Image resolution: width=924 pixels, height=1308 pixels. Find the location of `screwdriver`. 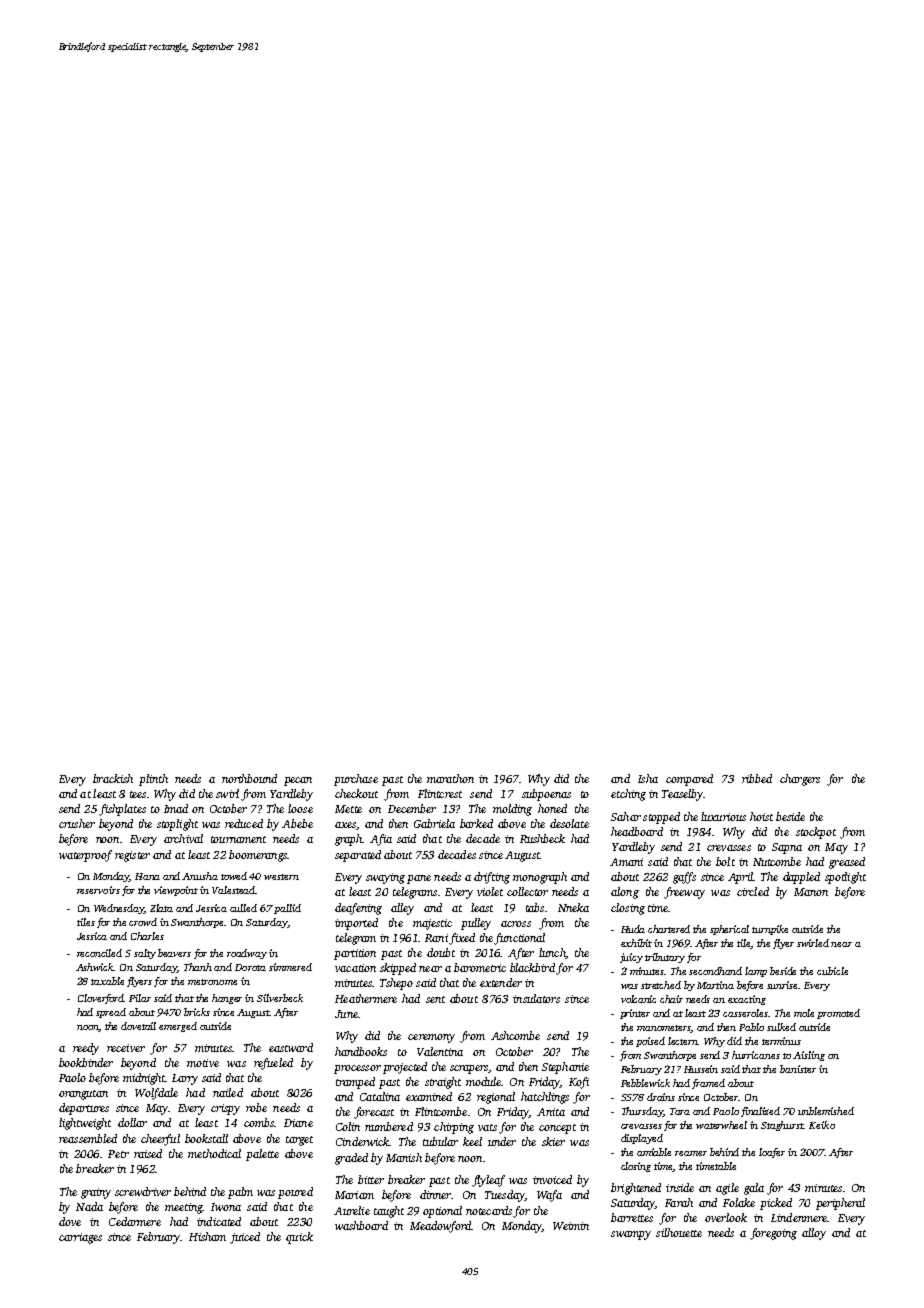

screwdriver is located at coordinates (143, 1191).
